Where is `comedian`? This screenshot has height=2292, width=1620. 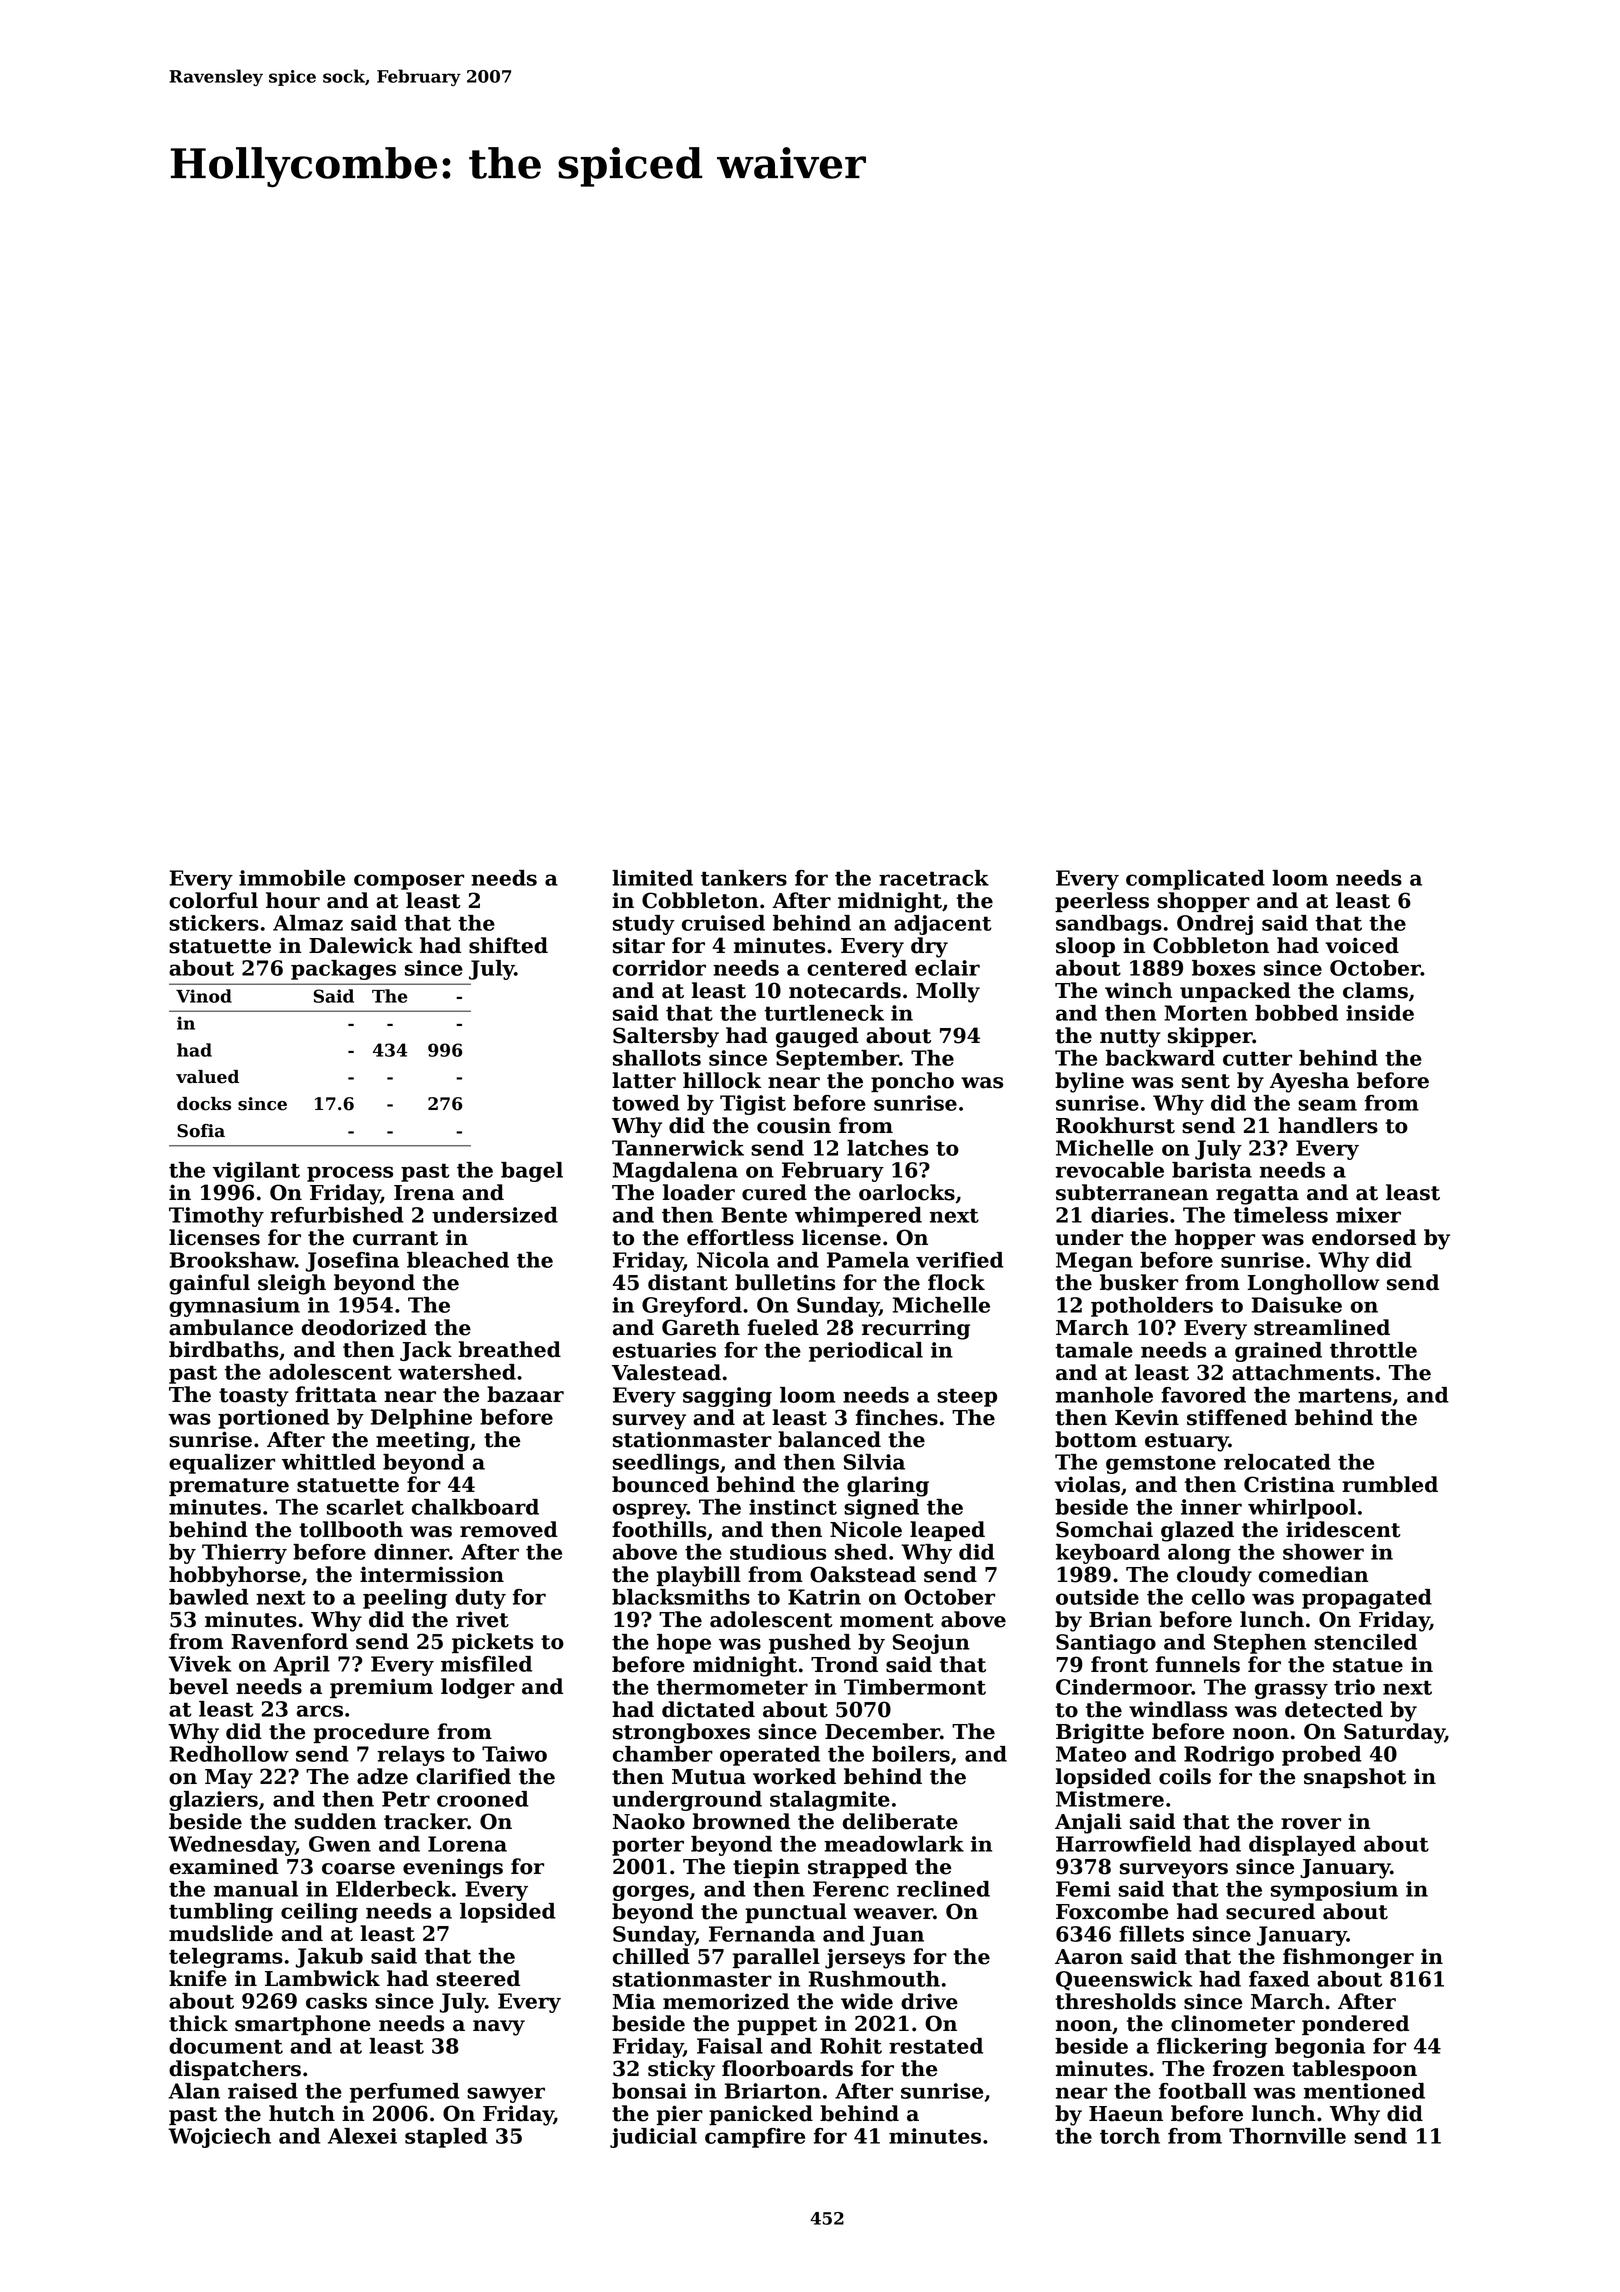 comedian is located at coordinates (1313, 1574).
